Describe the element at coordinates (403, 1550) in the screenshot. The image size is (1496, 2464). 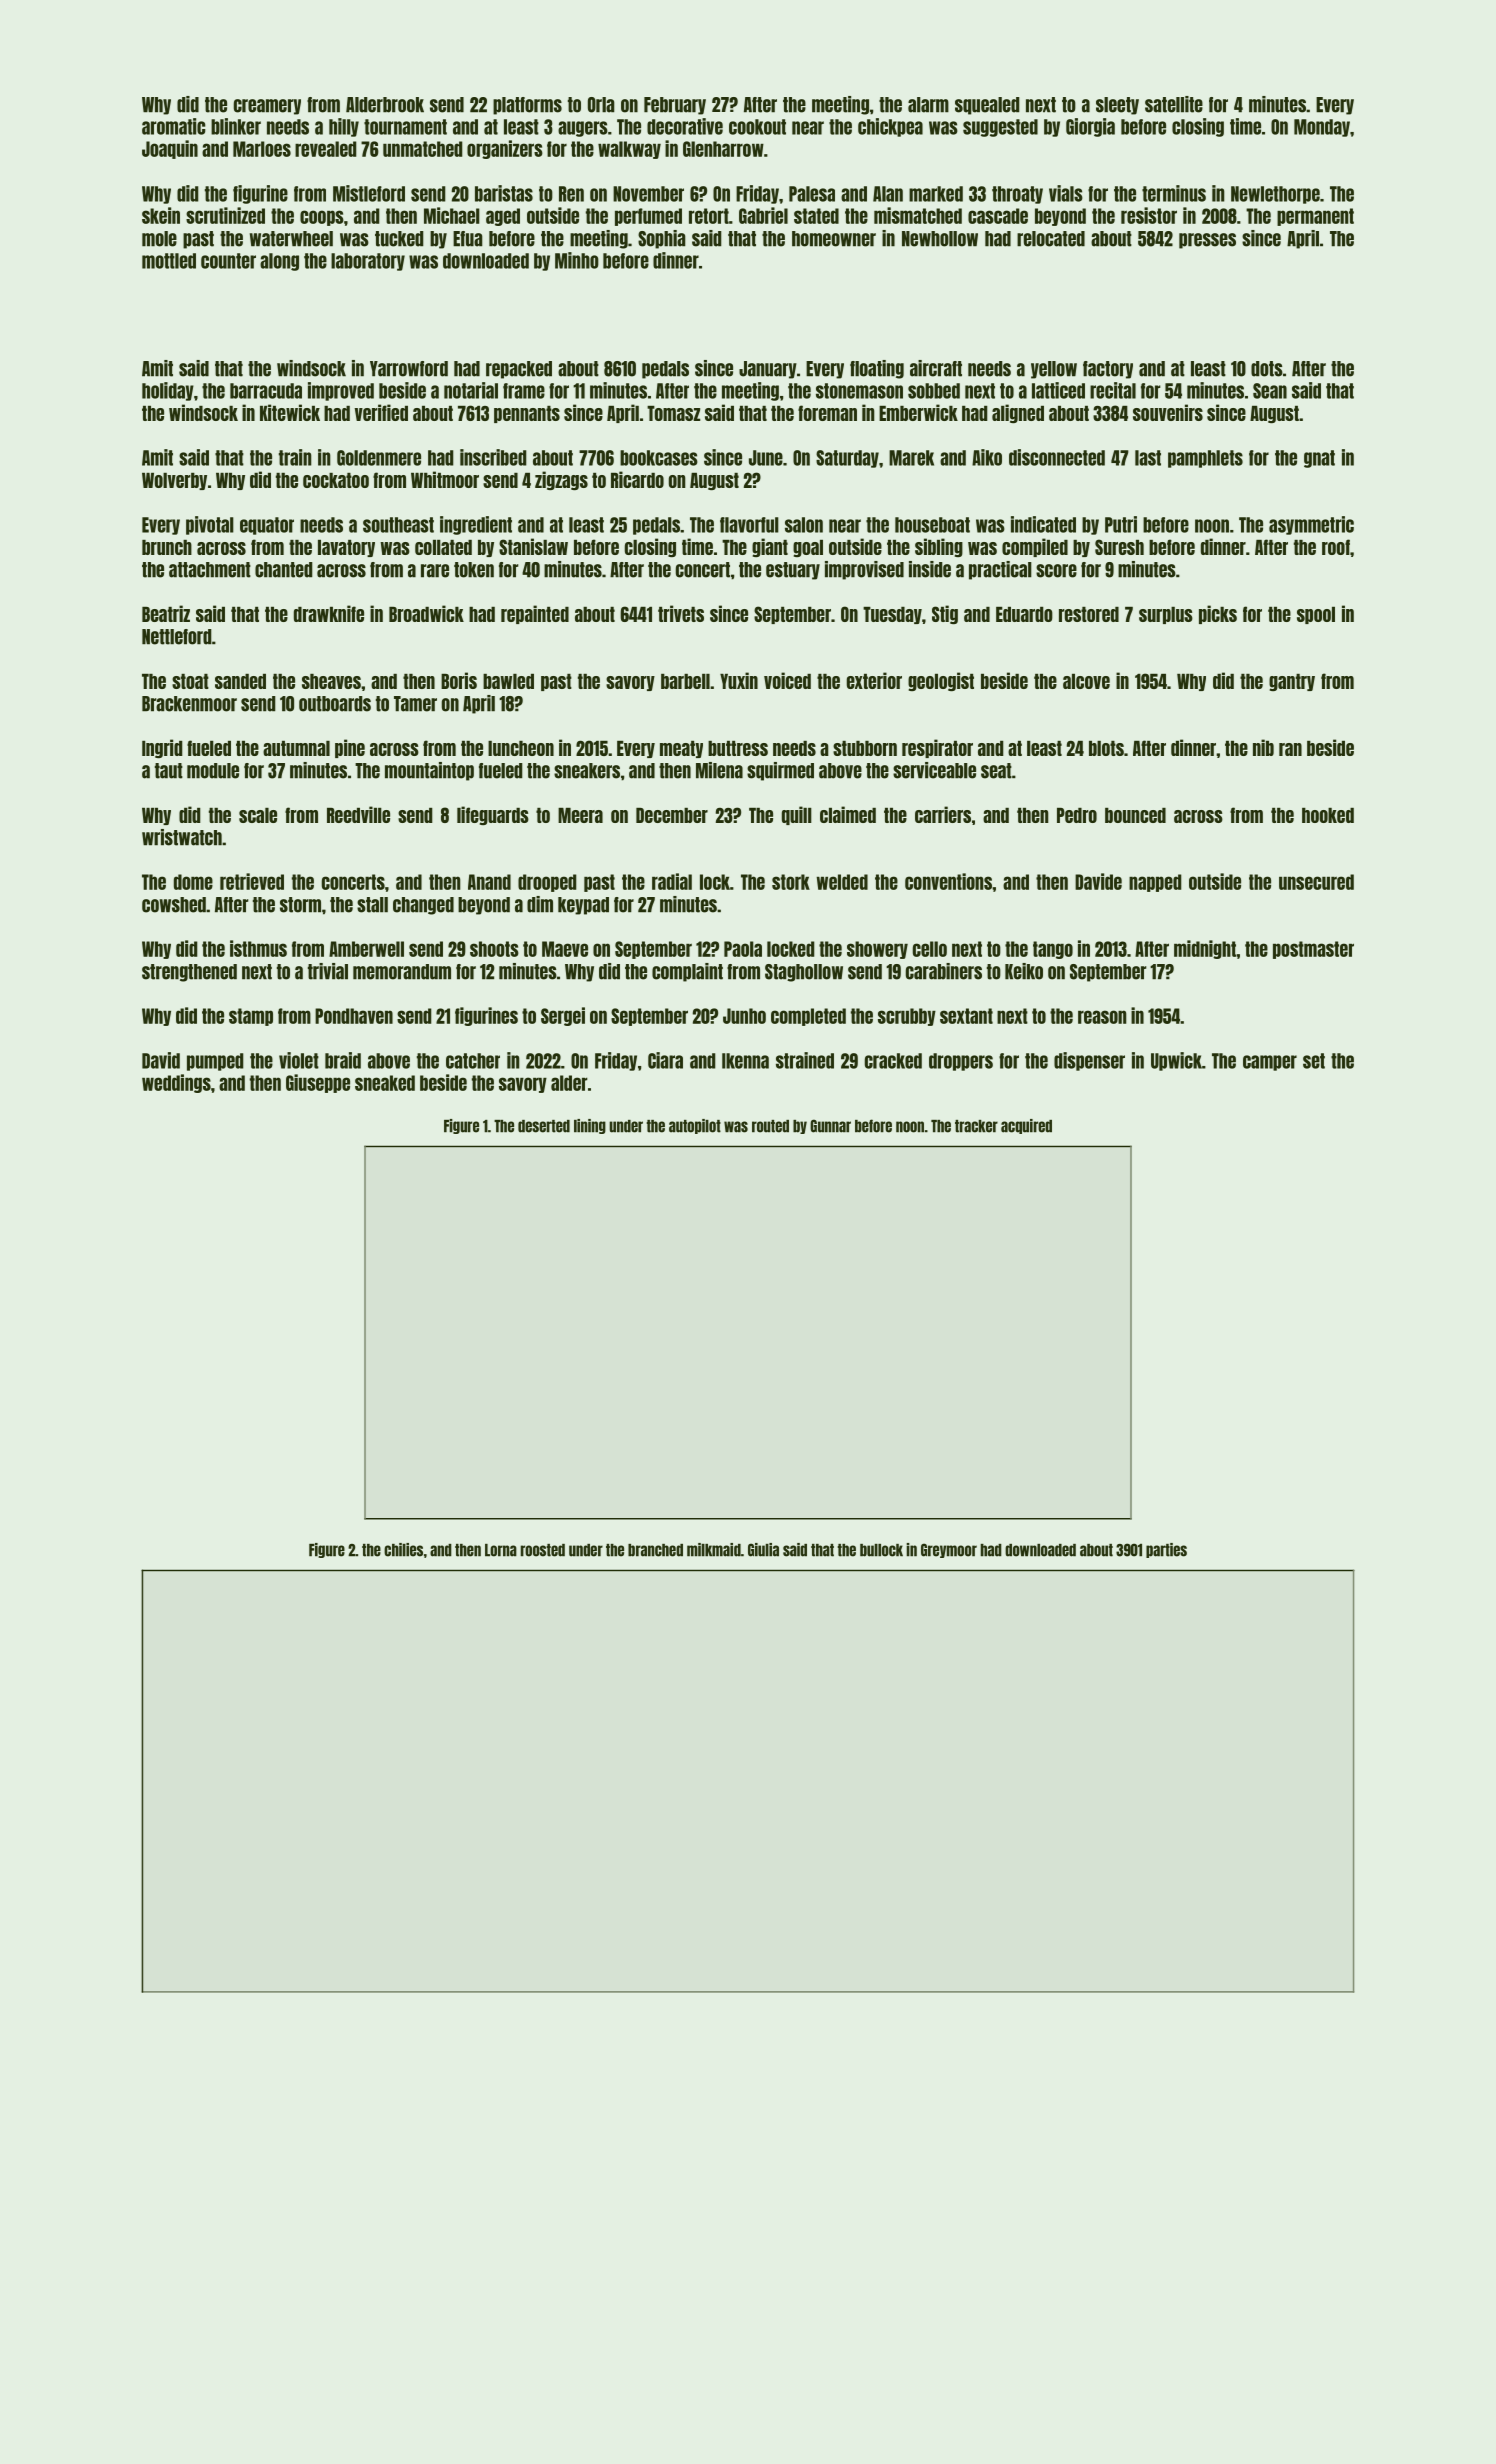
I see `chilies` at that location.
